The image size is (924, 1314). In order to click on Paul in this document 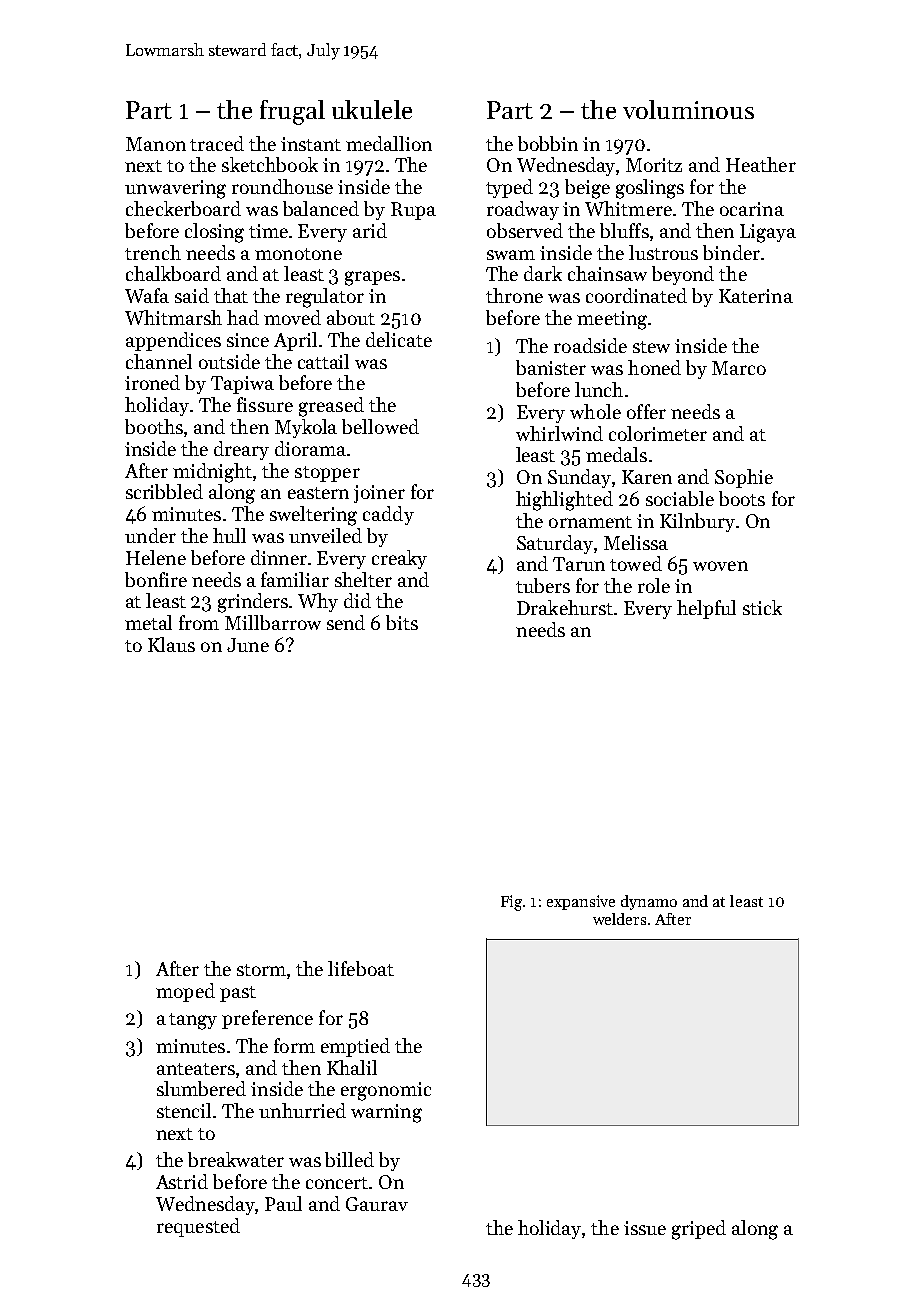, I will do `click(283, 1203)`.
